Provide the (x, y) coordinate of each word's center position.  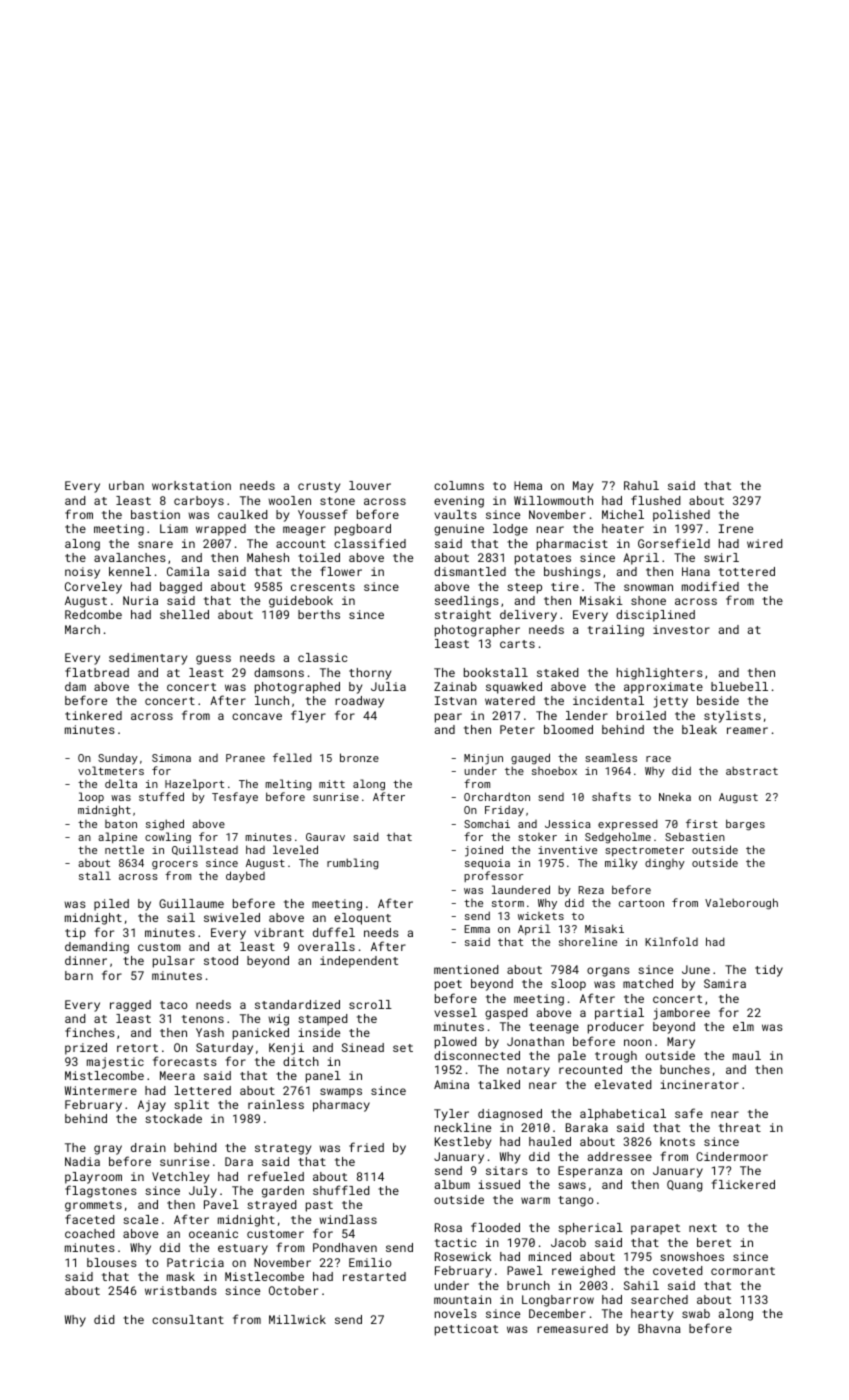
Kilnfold (671, 941)
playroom (93, 1178)
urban (126, 485)
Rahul (641, 485)
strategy (283, 1149)
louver (370, 485)
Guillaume (191, 903)
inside (319, 1032)
